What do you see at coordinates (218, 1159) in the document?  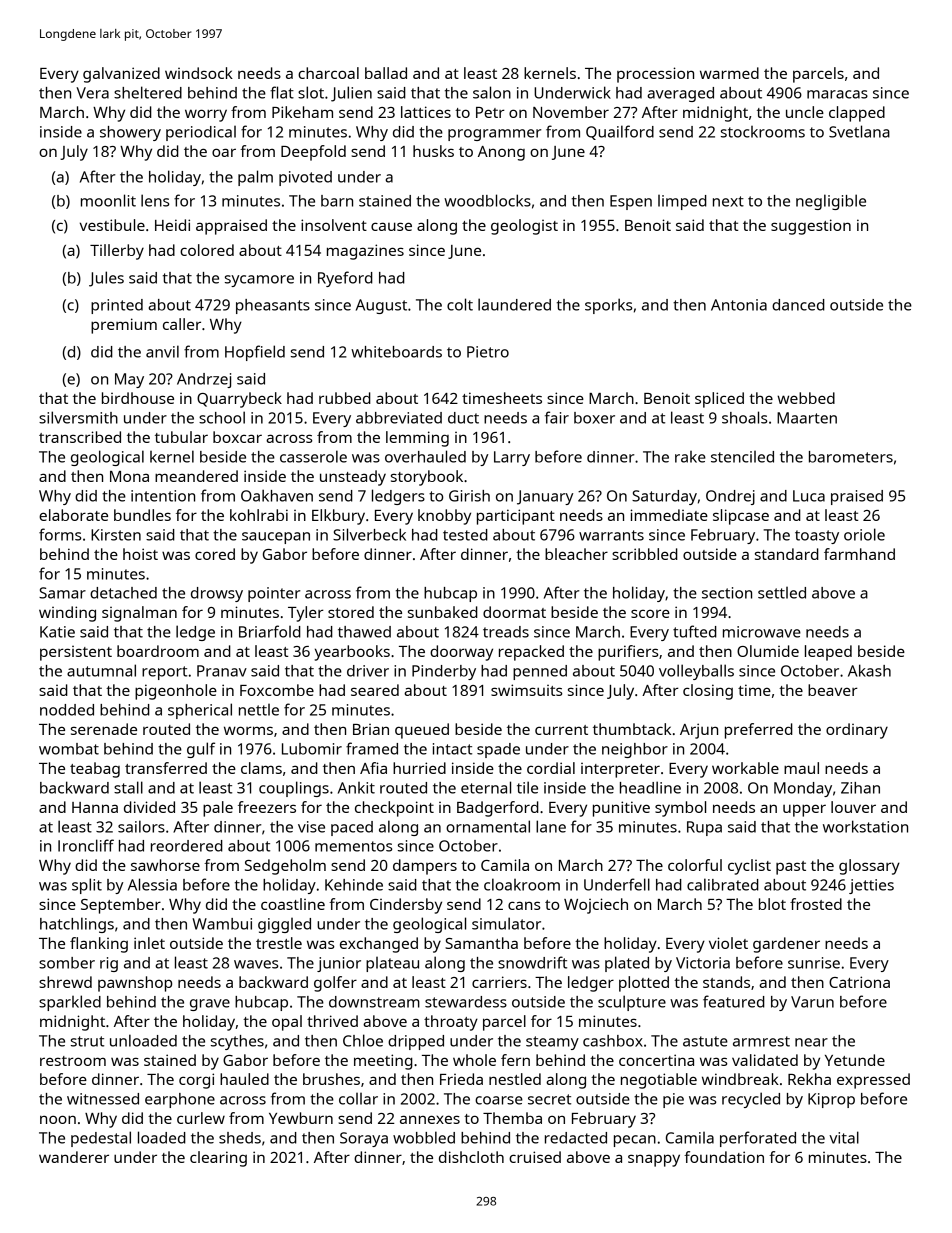 I see `clearing` at bounding box center [218, 1159].
